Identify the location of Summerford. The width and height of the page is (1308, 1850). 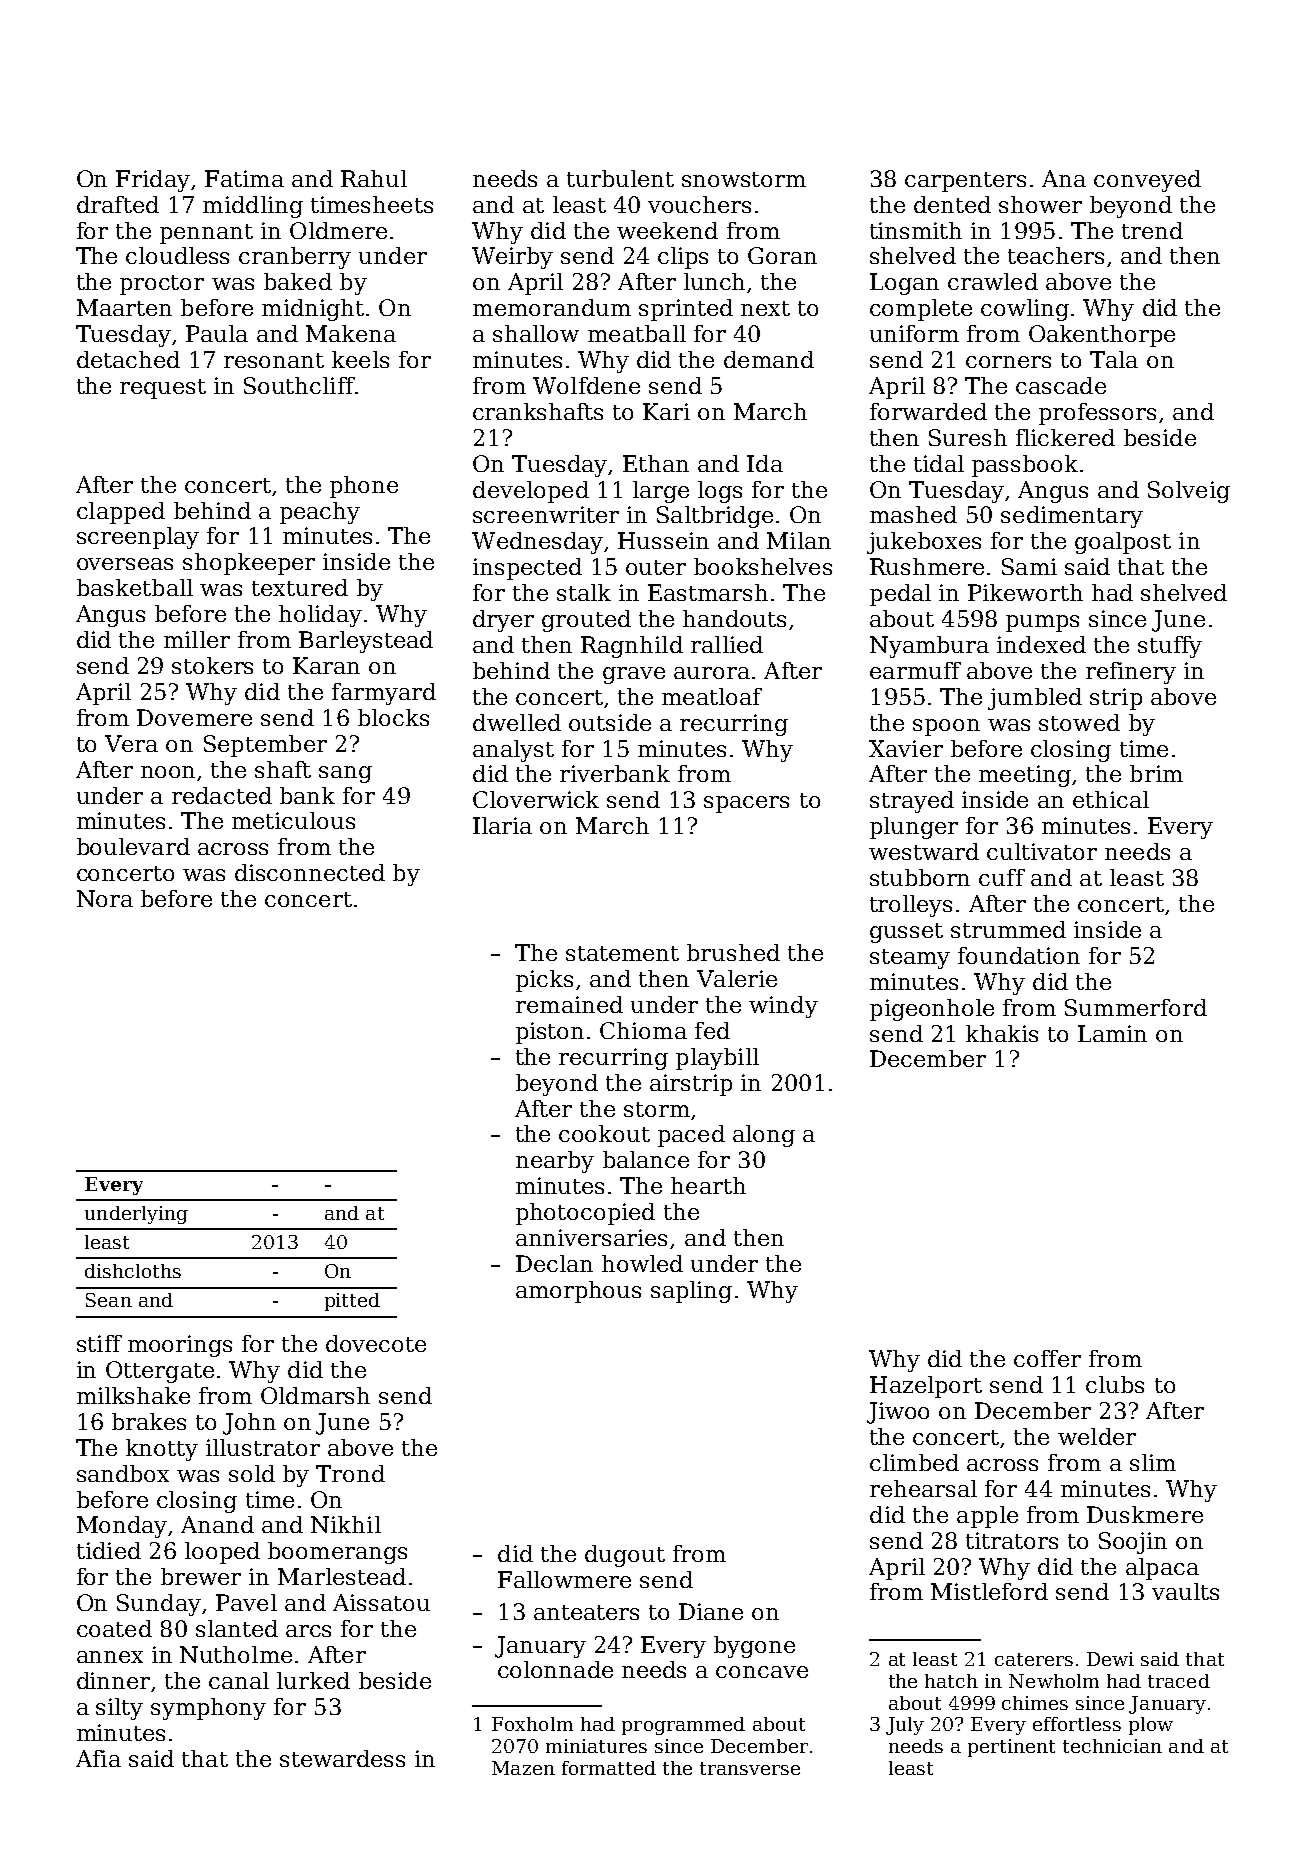
(1136, 1007).
